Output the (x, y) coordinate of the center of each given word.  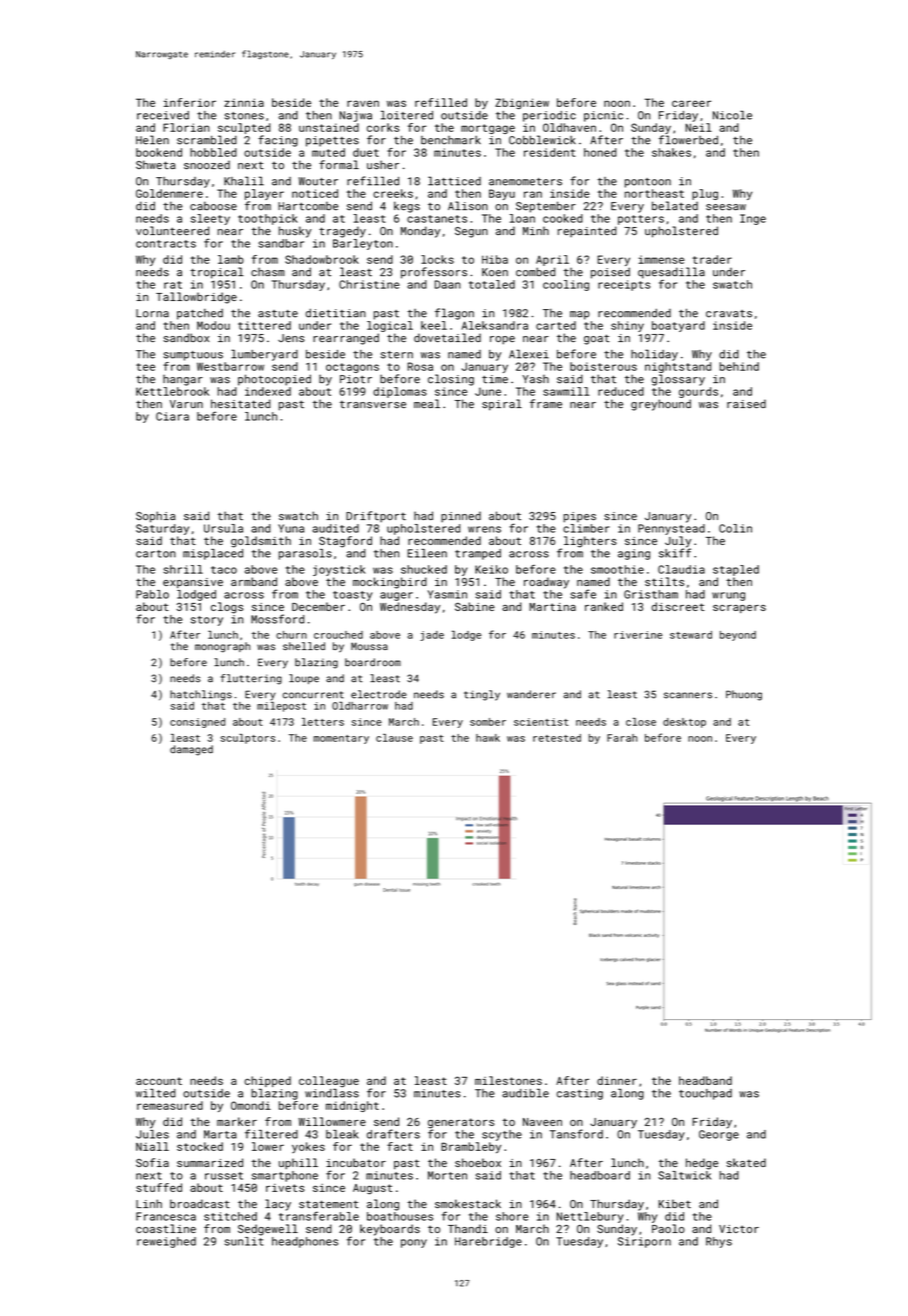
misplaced (213, 554)
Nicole (732, 115)
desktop (684, 723)
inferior (190, 102)
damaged (191, 750)
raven (363, 103)
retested (557, 738)
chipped (267, 1081)
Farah (622, 738)
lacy (278, 1205)
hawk (488, 738)
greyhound (661, 405)
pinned (461, 517)
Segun (471, 232)
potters (641, 220)
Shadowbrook (322, 259)
